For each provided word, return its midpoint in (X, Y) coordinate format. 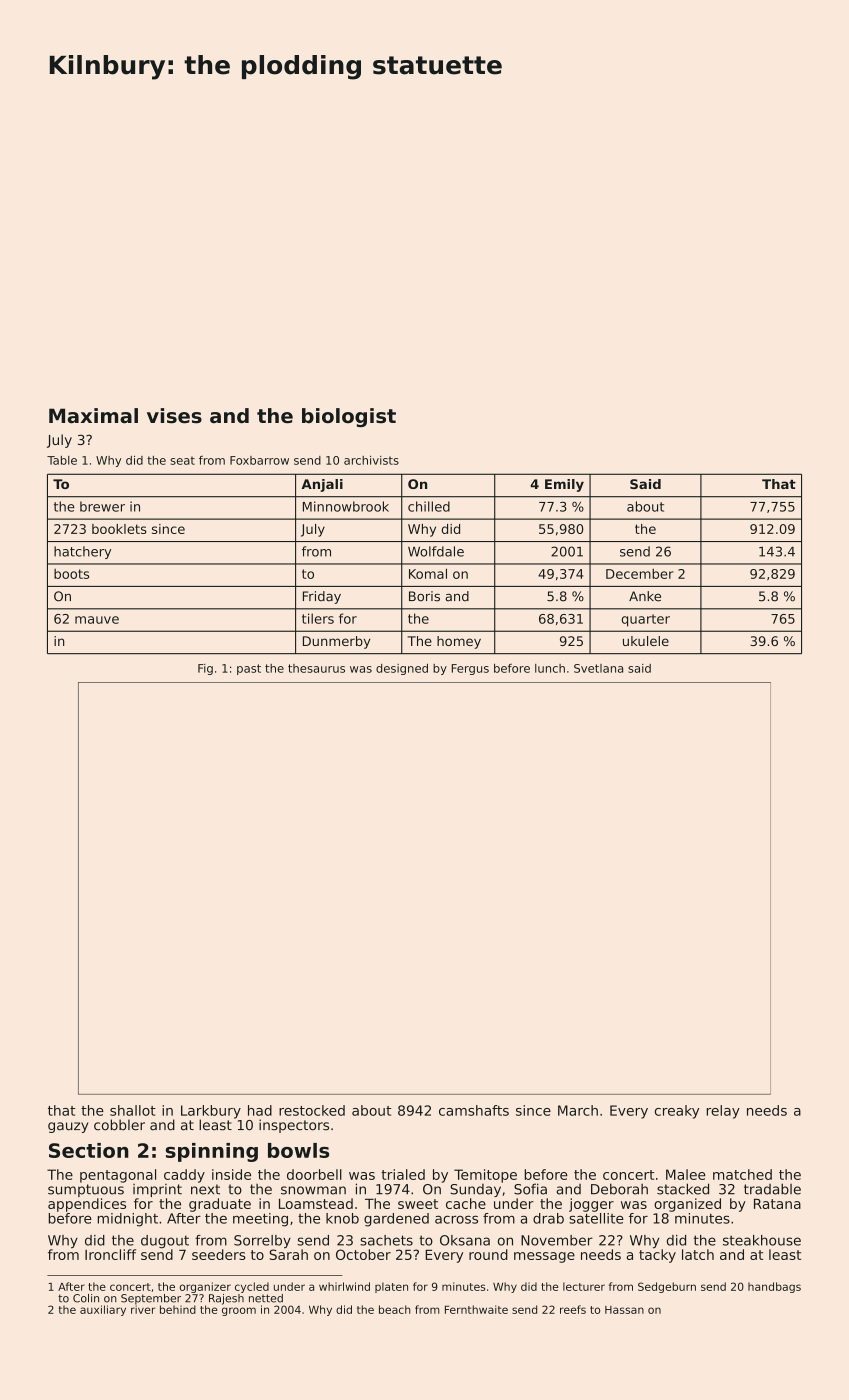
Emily (564, 485)
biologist (349, 417)
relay (723, 1112)
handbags (774, 1287)
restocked (312, 1110)
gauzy (68, 1127)
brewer (102, 506)
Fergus (470, 669)
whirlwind (344, 1286)
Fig (205, 669)
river (143, 1309)
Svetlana (598, 668)
